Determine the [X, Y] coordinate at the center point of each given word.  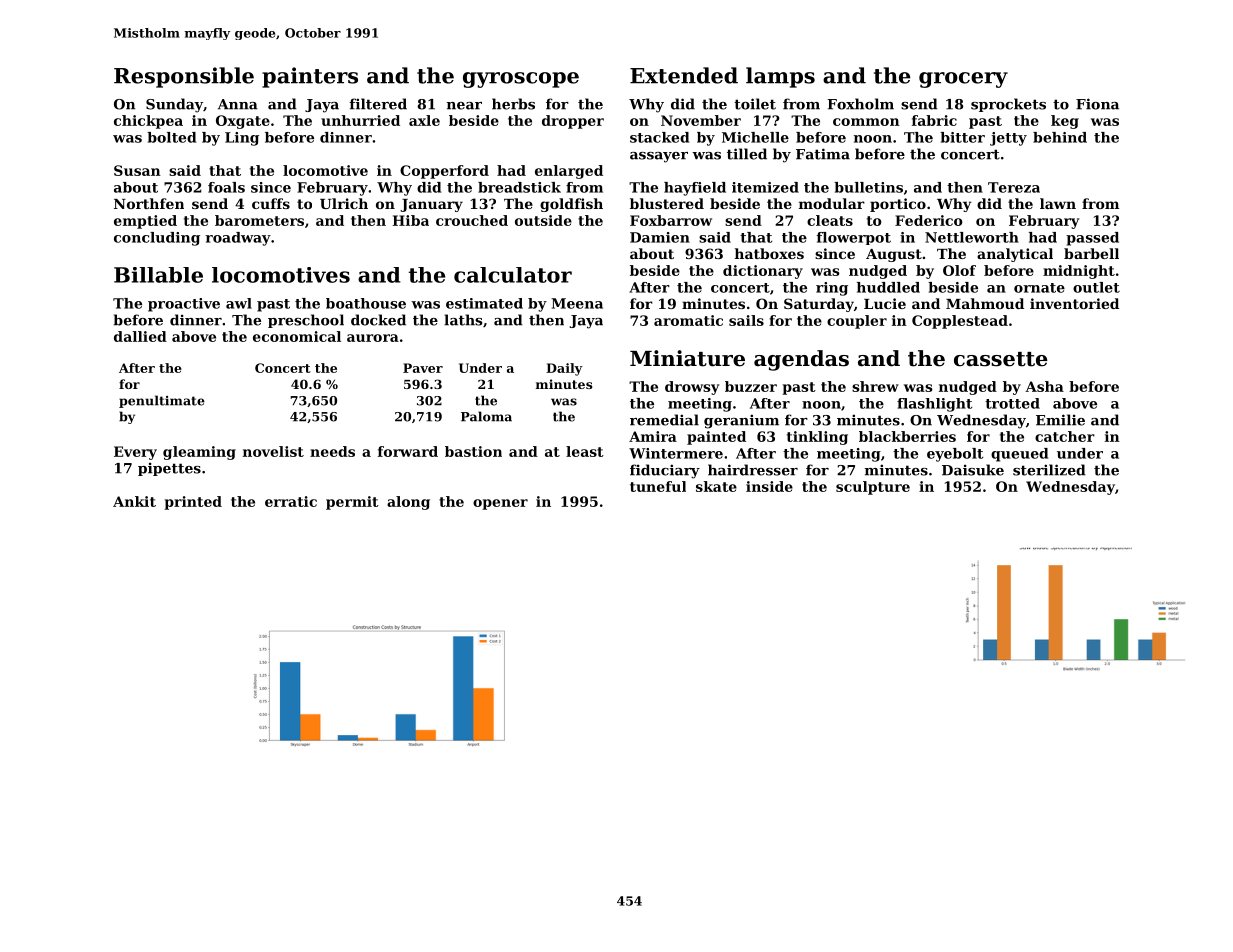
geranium [741, 421]
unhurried [360, 120]
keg [1065, 122]
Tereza [1014, 187]
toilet [755, 104]
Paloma [486, 416]
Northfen [149, 203]
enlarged [569, 172]
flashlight [934, 405]
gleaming [199, 453]
